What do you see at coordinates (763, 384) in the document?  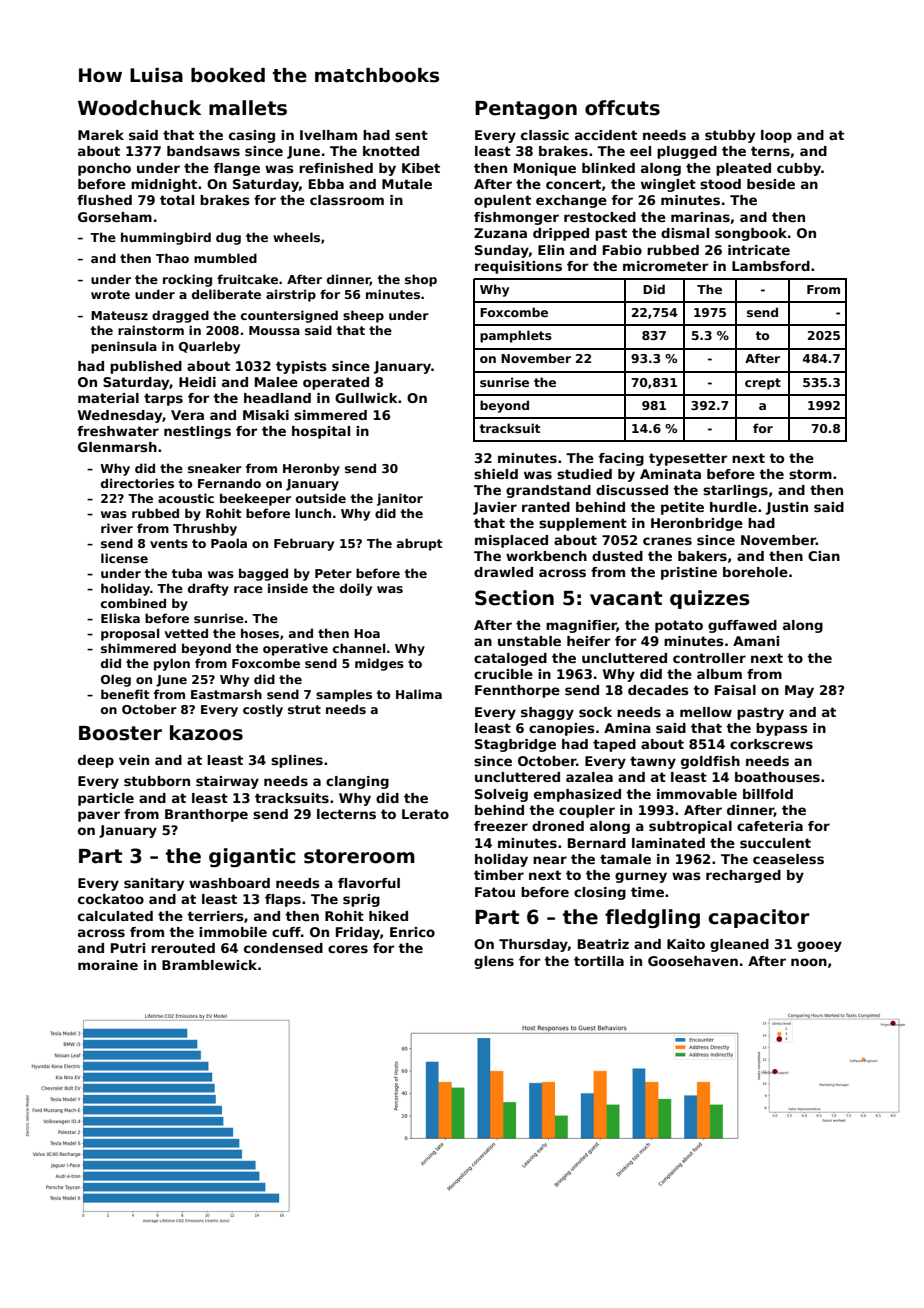 I see `crept` at bounding box center [763, 384].
